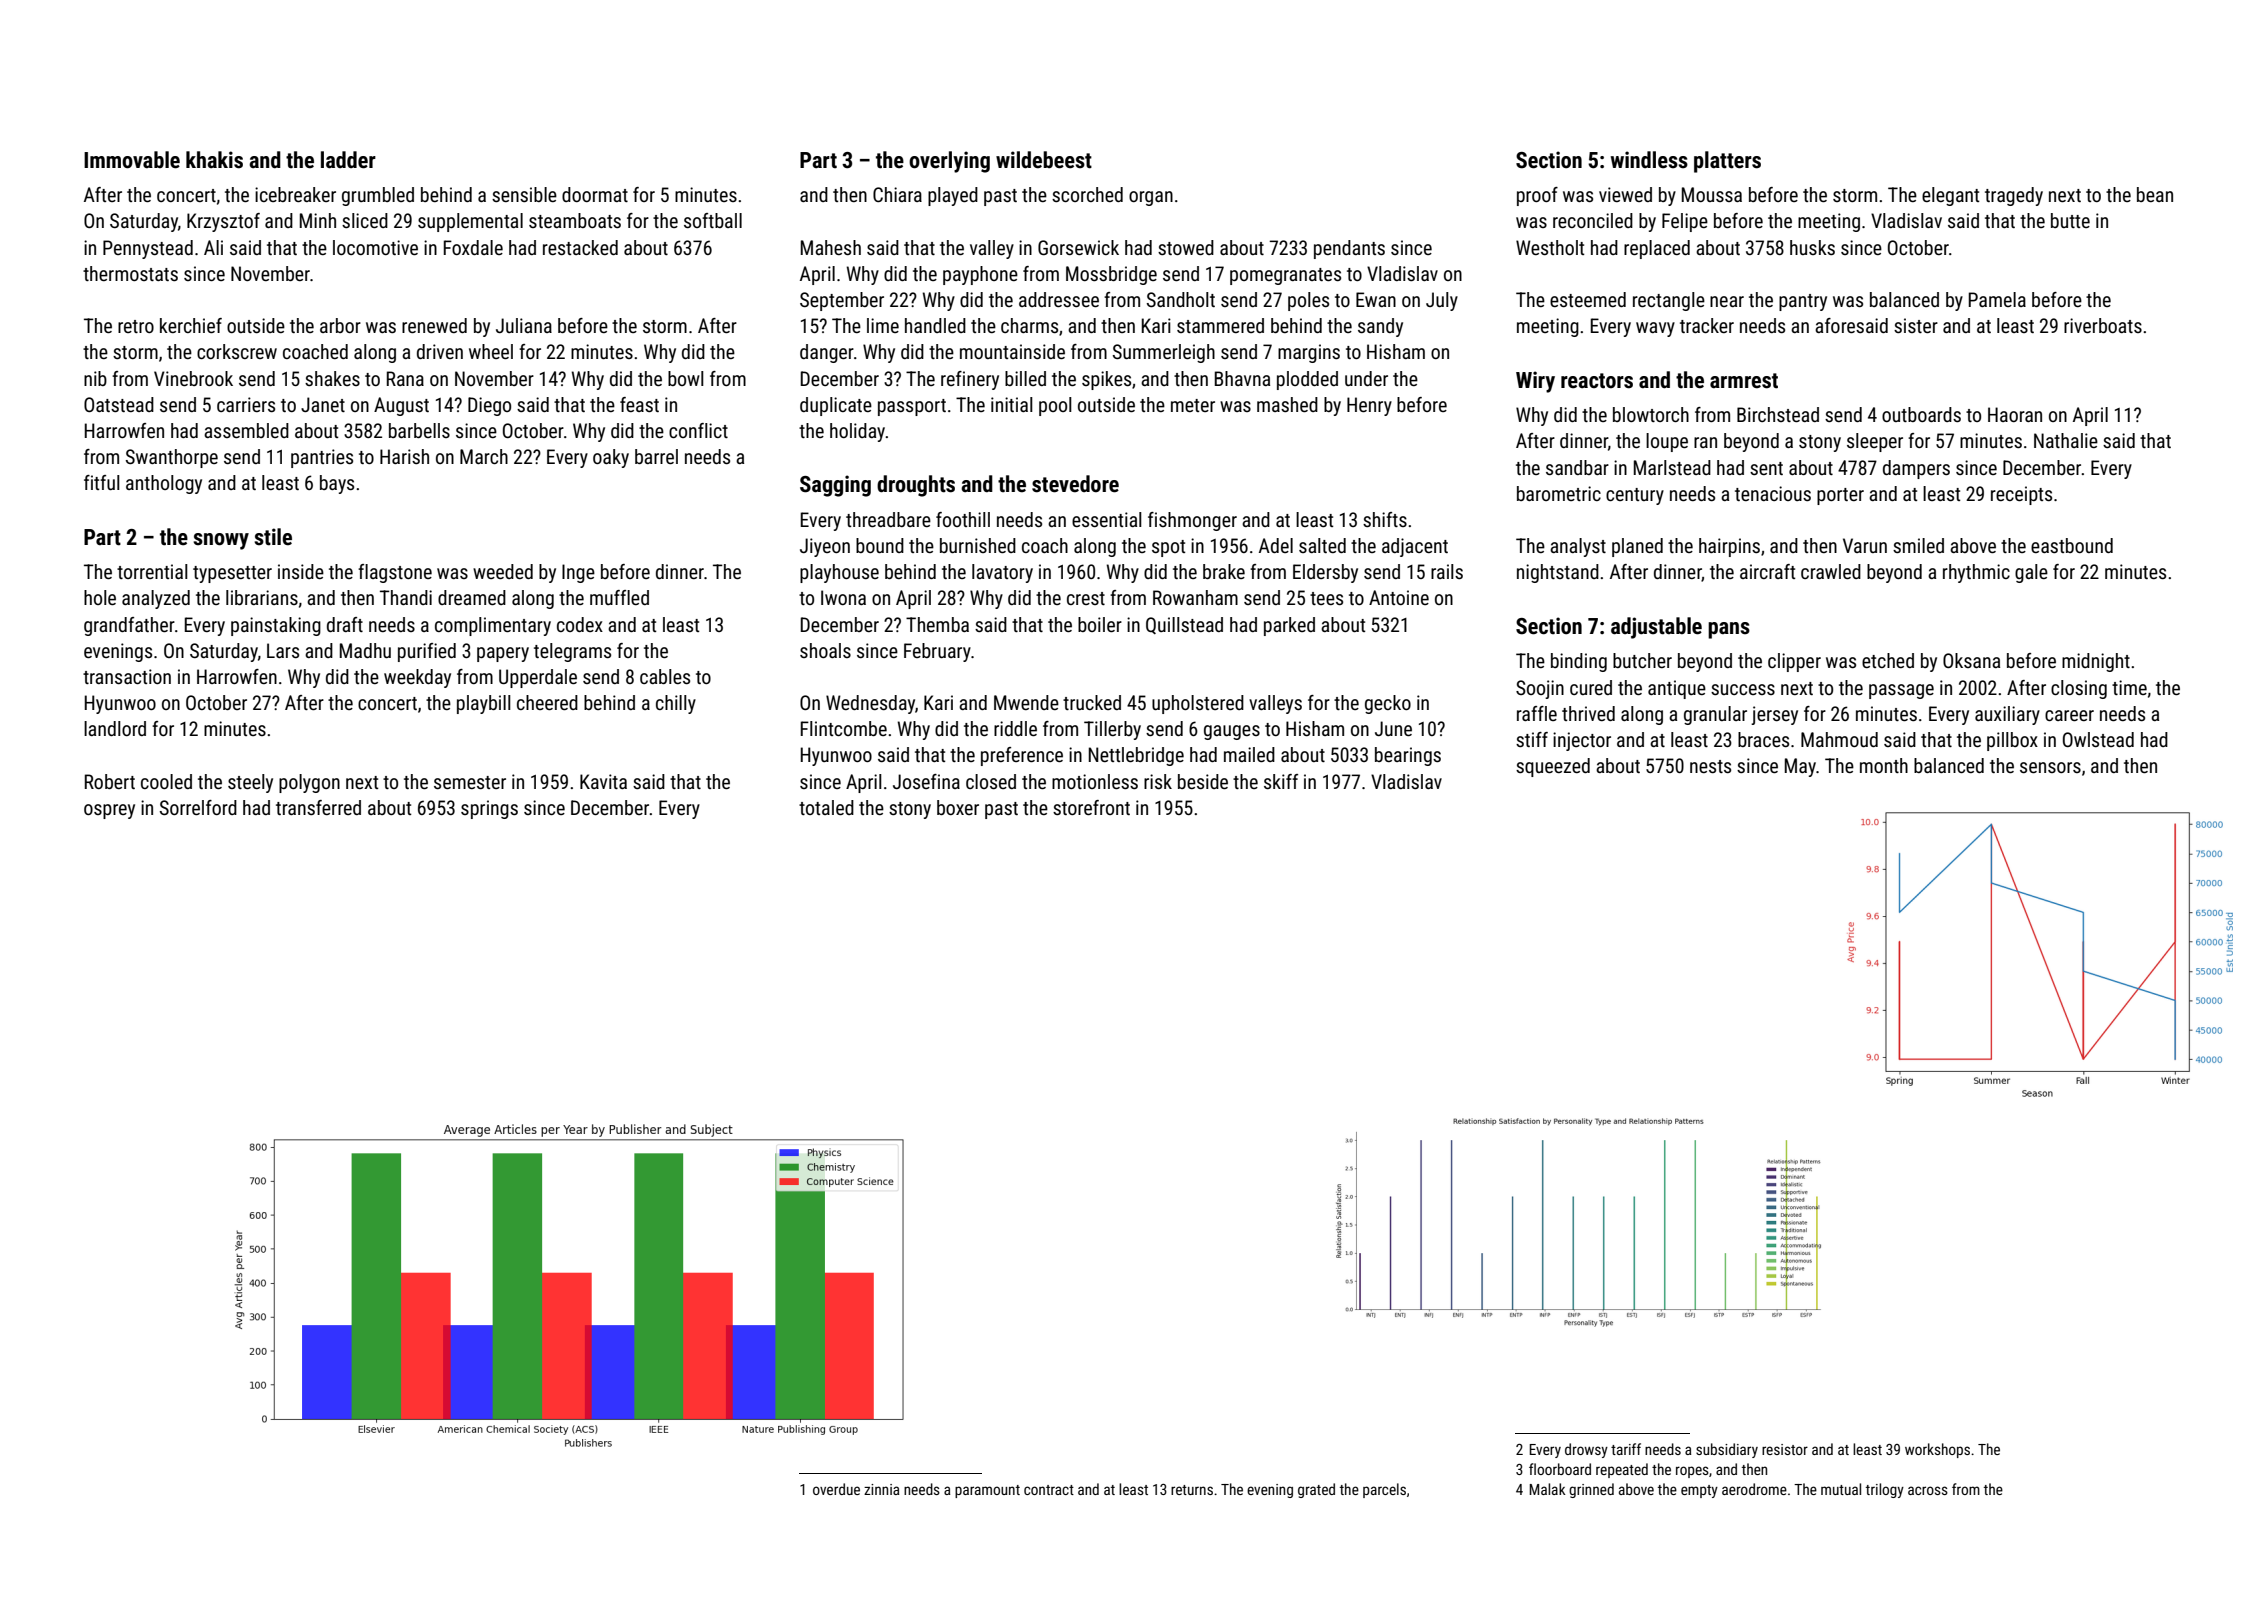  Describe the element at coordinates (1885, 1490) in the document. I see `trilogy` at that location.
